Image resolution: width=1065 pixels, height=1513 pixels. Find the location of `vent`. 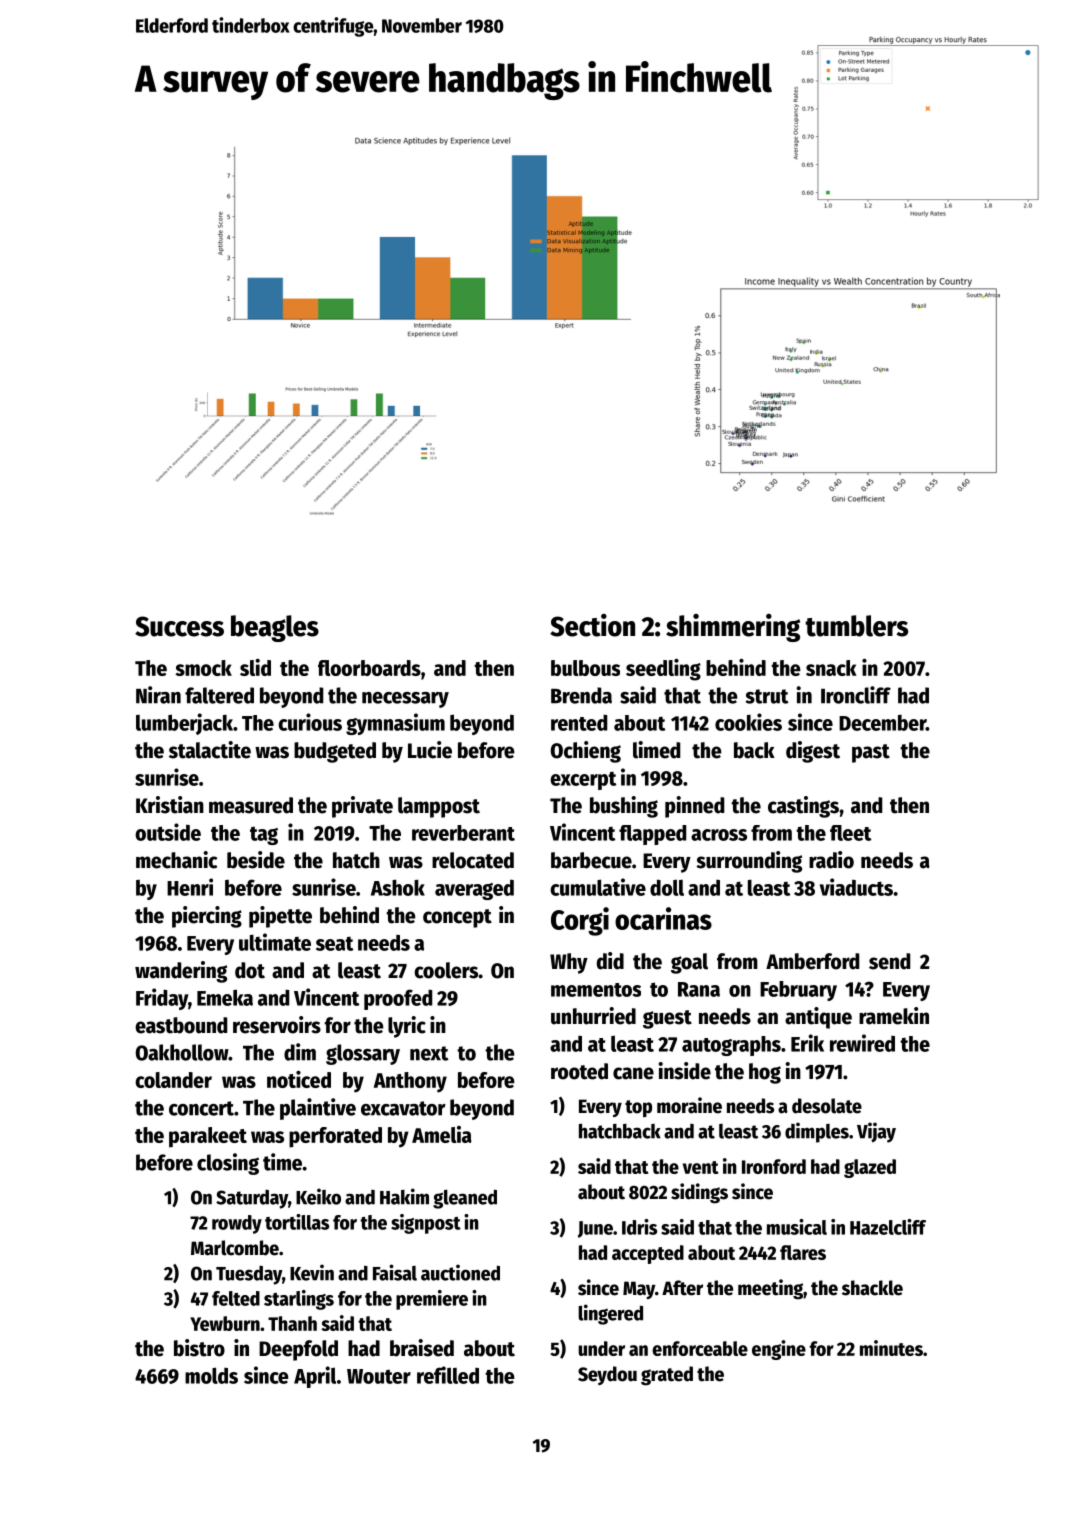

vent is located at coordinates (700, 1167).
